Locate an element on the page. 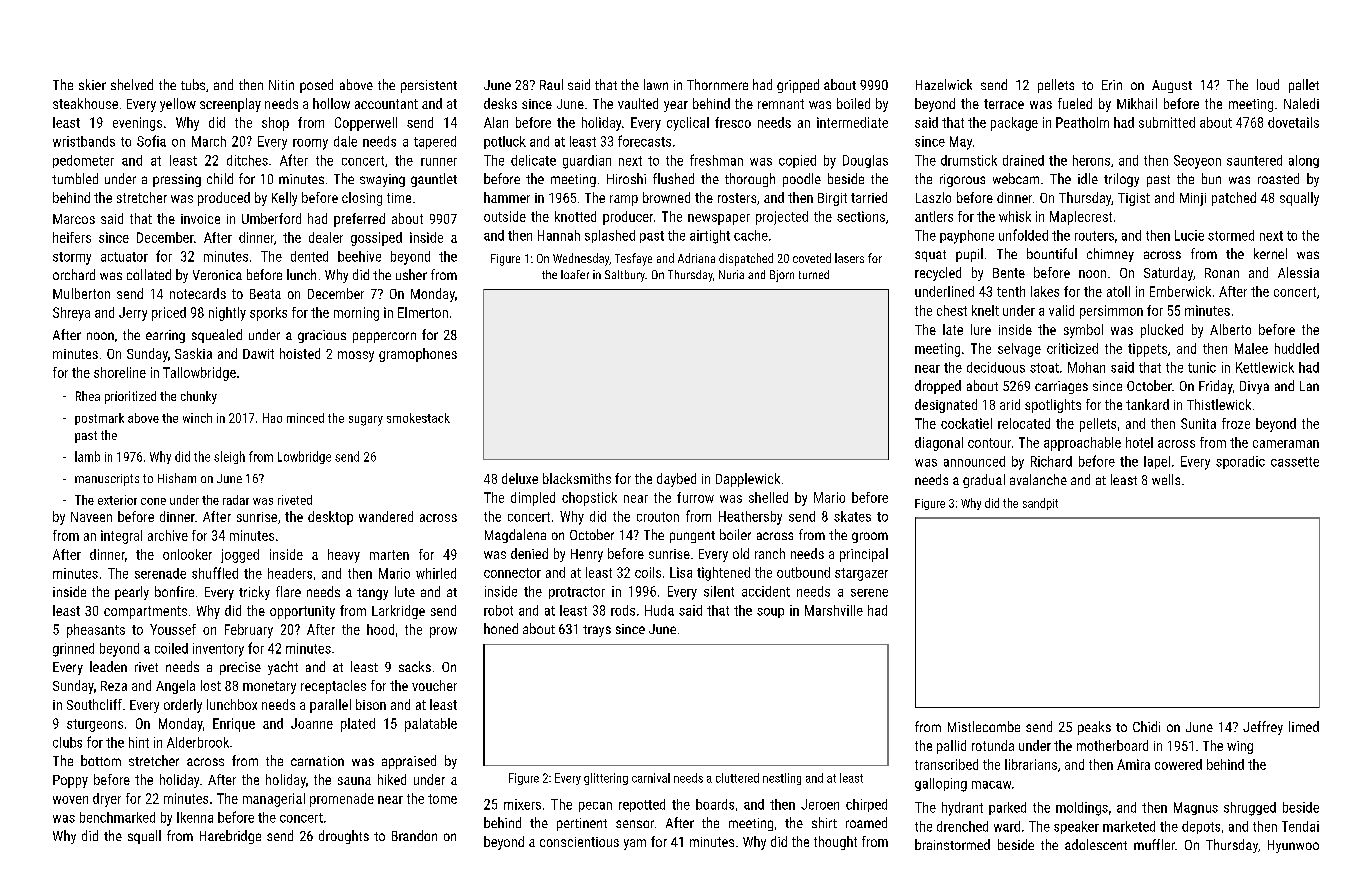 This page has width=1372, height=887. wristbands is located at coordinates (84, 141).
